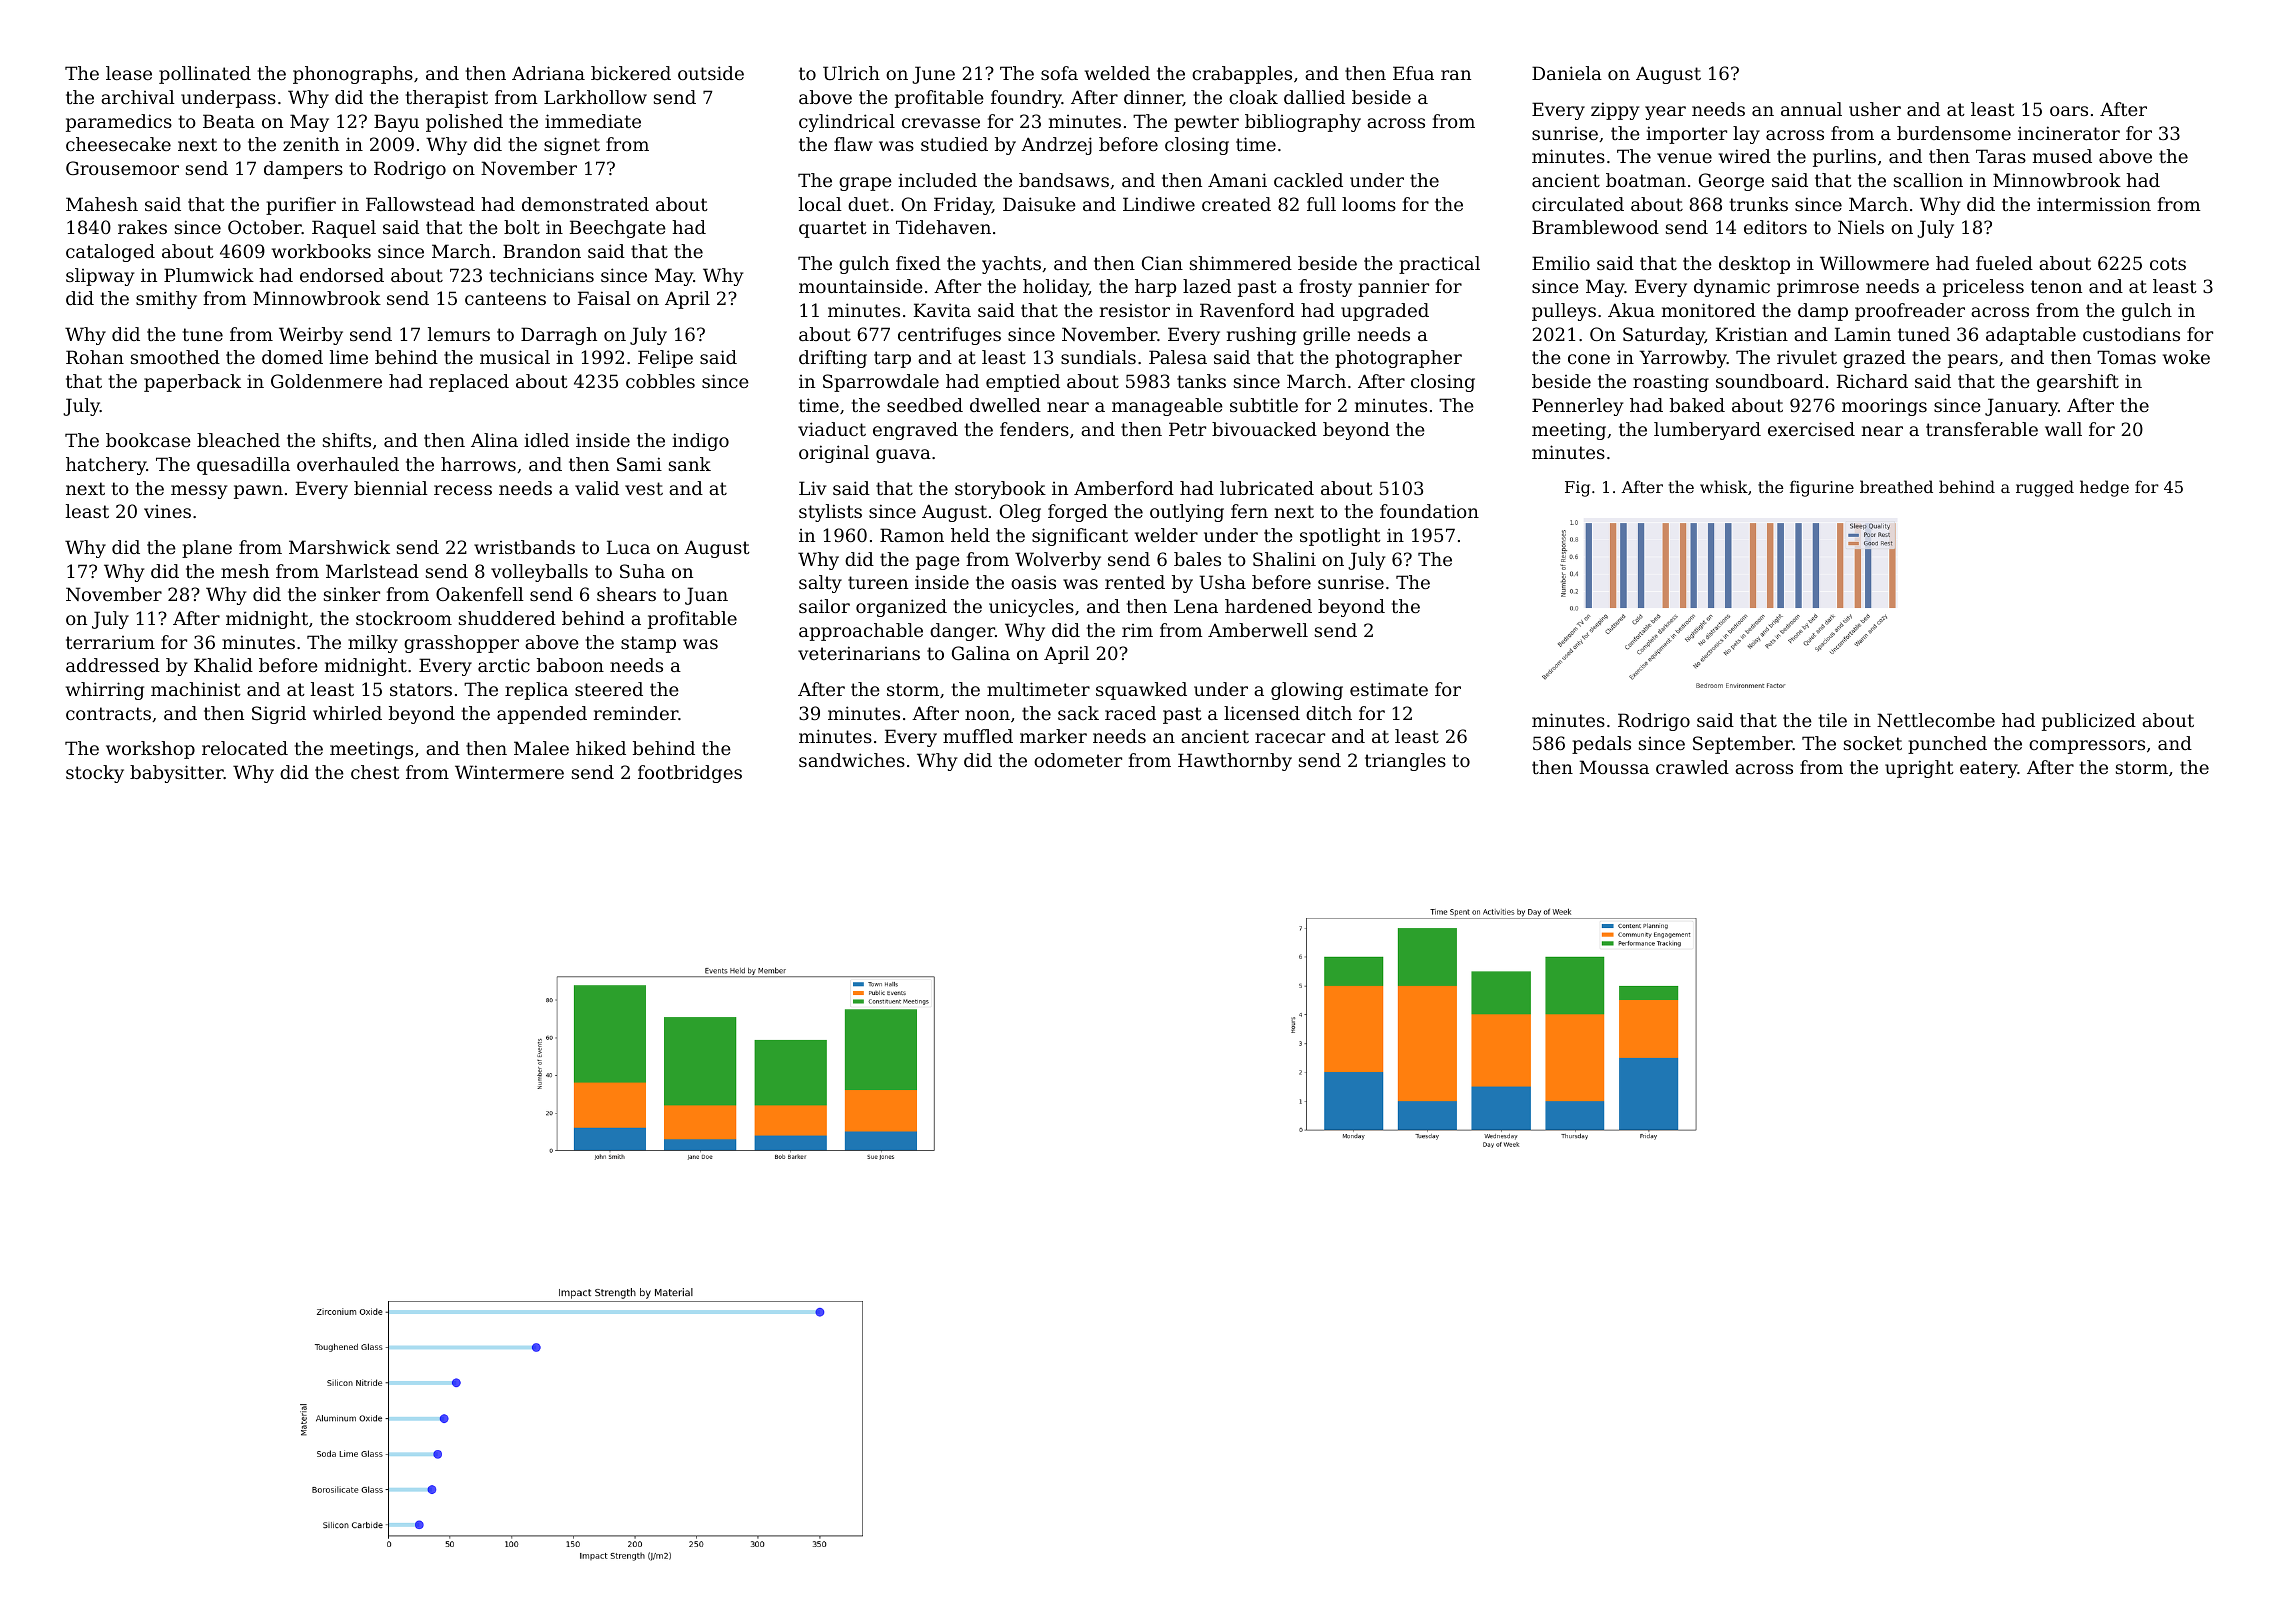 Image resolution: width=2282 pixels, height=1614 pixels. Describe the element at coordinates (660, 381) in the page. I see `cobbles` at that location.
